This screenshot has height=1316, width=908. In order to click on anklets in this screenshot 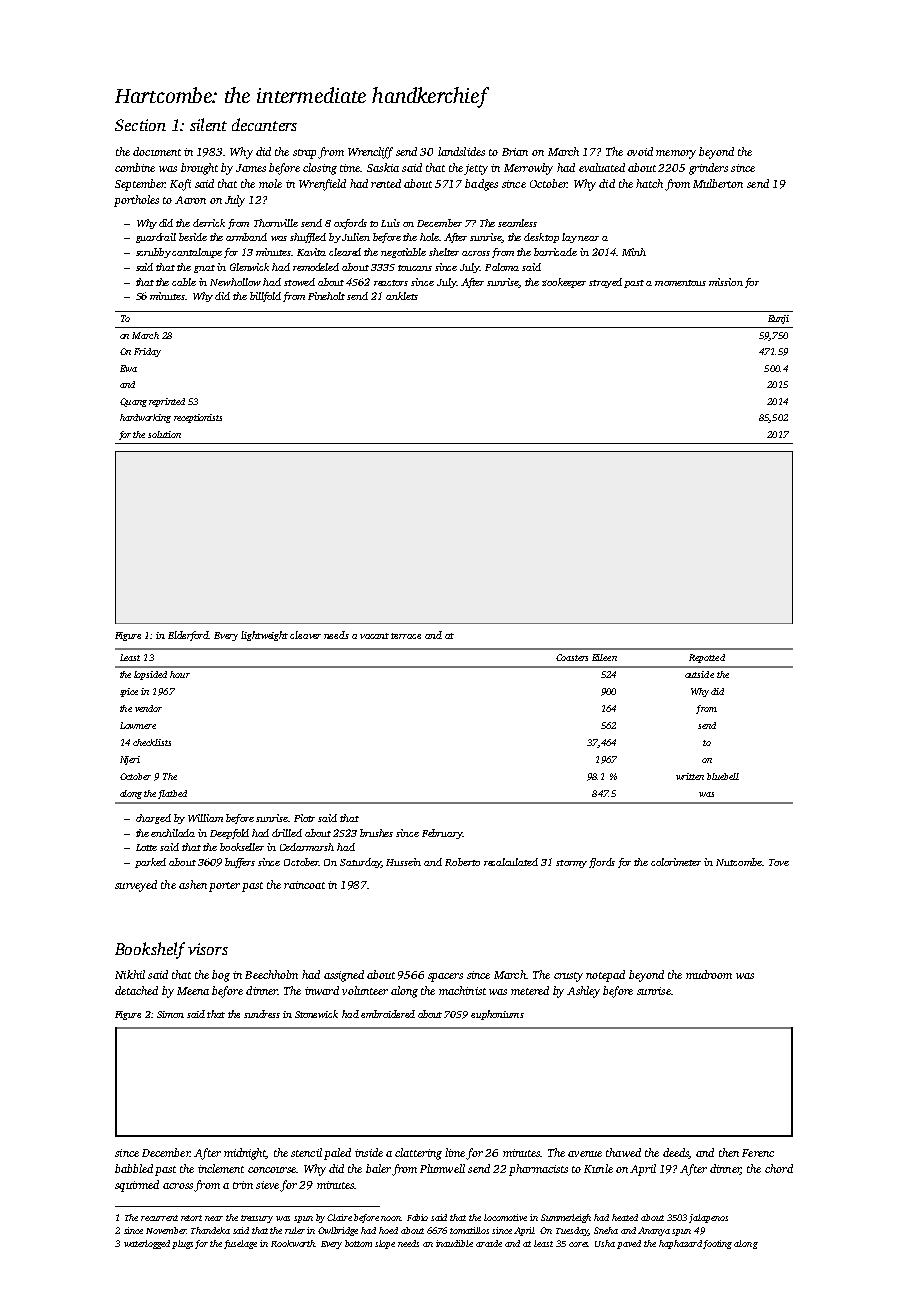, I will do `click(402, 296)`.
